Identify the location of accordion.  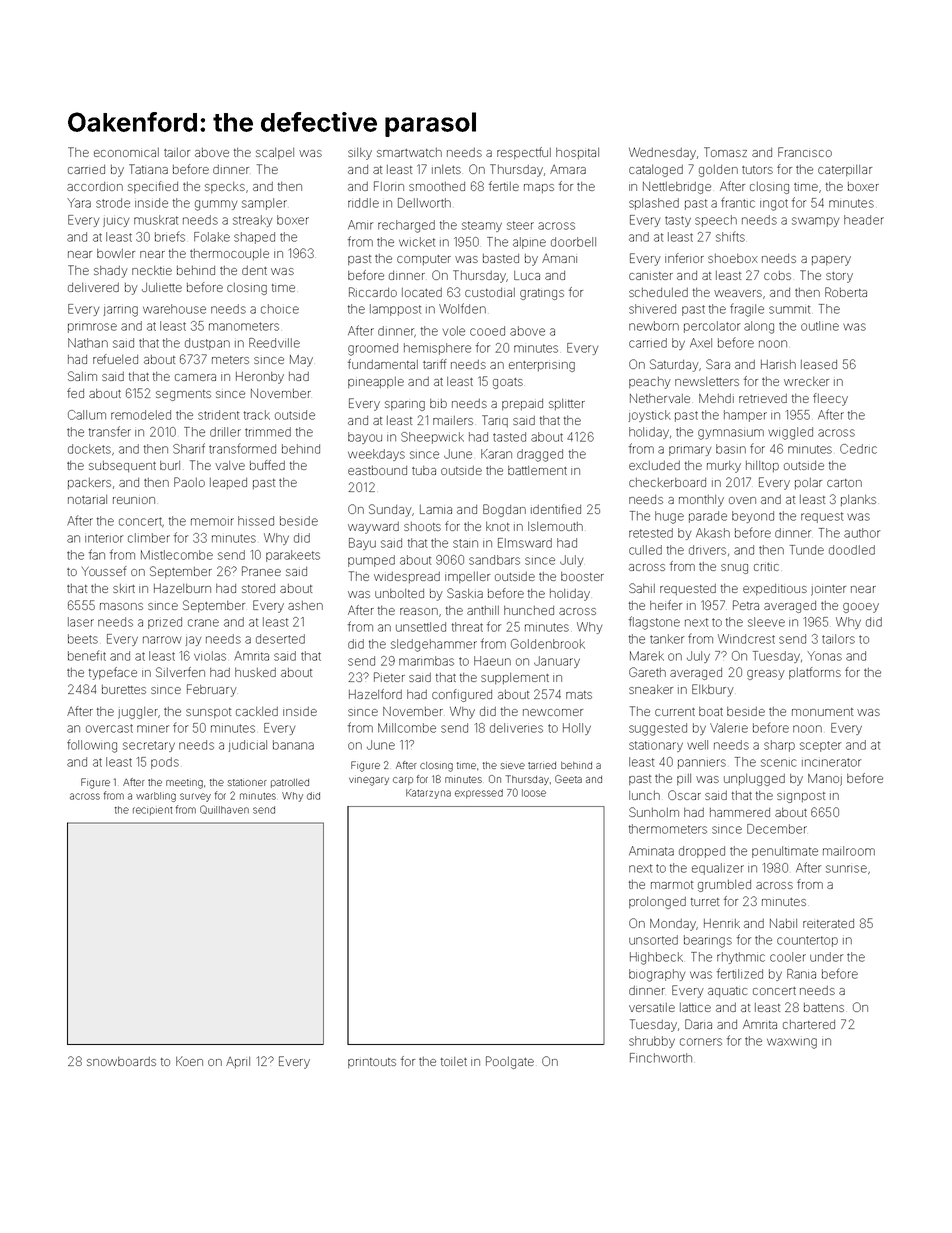
(95, 186).
